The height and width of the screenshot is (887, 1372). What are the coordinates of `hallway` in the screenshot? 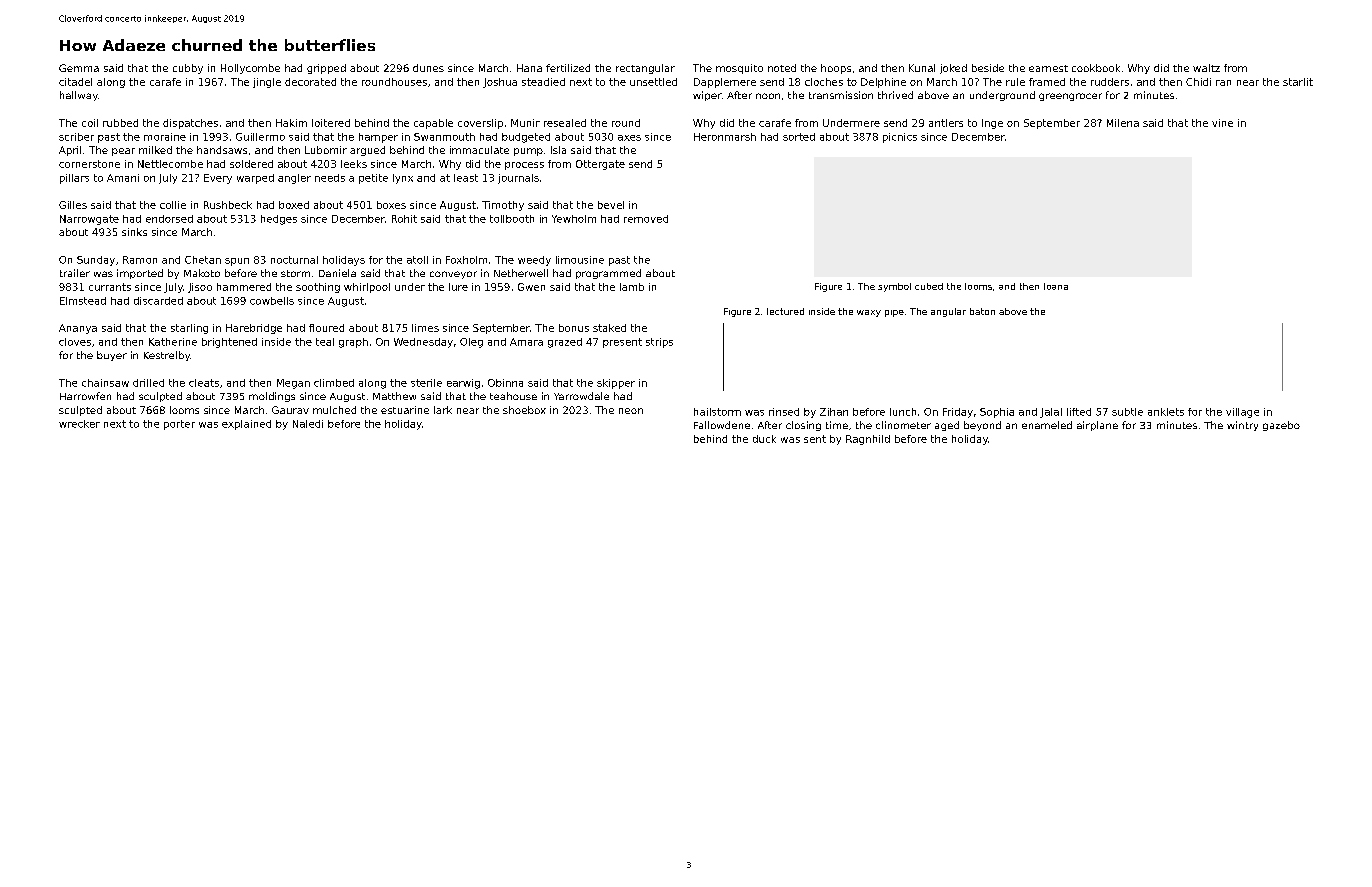 It's located at (79, 96).
